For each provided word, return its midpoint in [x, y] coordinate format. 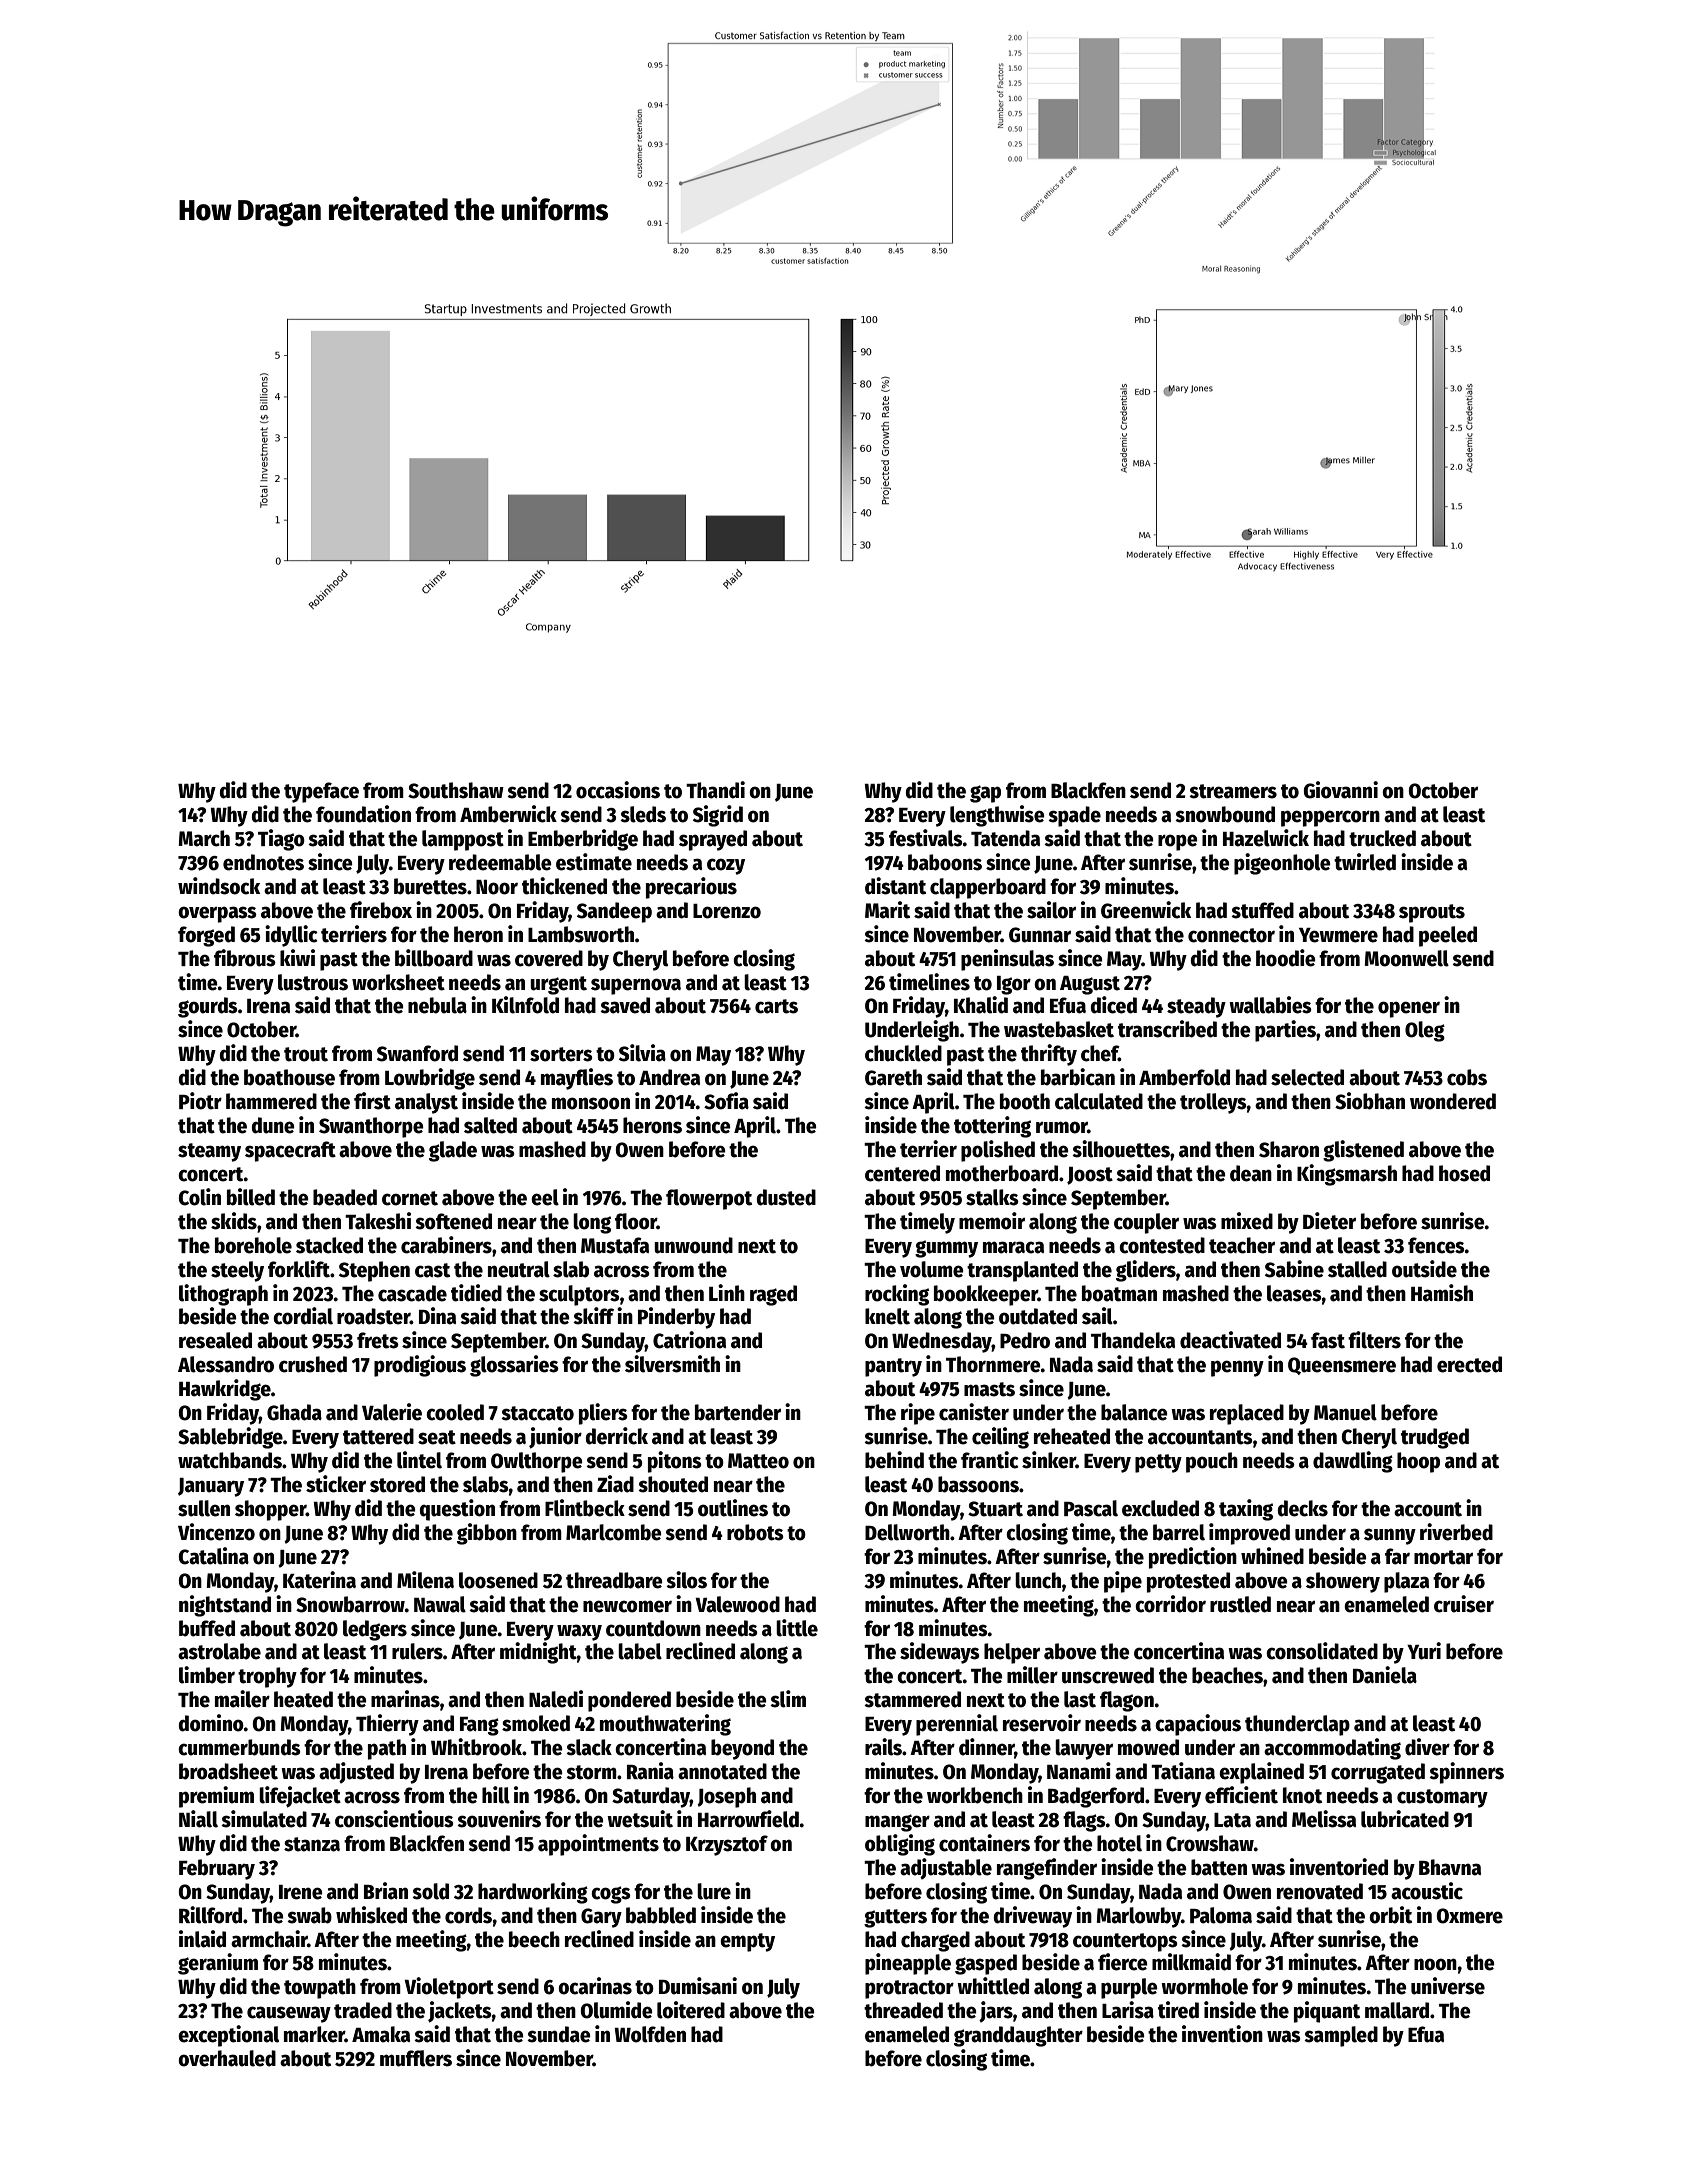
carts [776, 1006]
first [372, 1101]
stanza [312, 1844]
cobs [1467, 1077]
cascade [412, 1293]
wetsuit [640, 1819]
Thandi [715, 790]
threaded [903, 2010]
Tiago [281, 840]
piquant [1327, 2012]
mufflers [416, 2058]
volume [932, 1269]
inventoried [1339, 1867]
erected [1469, 1364]
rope [1178, 842]
